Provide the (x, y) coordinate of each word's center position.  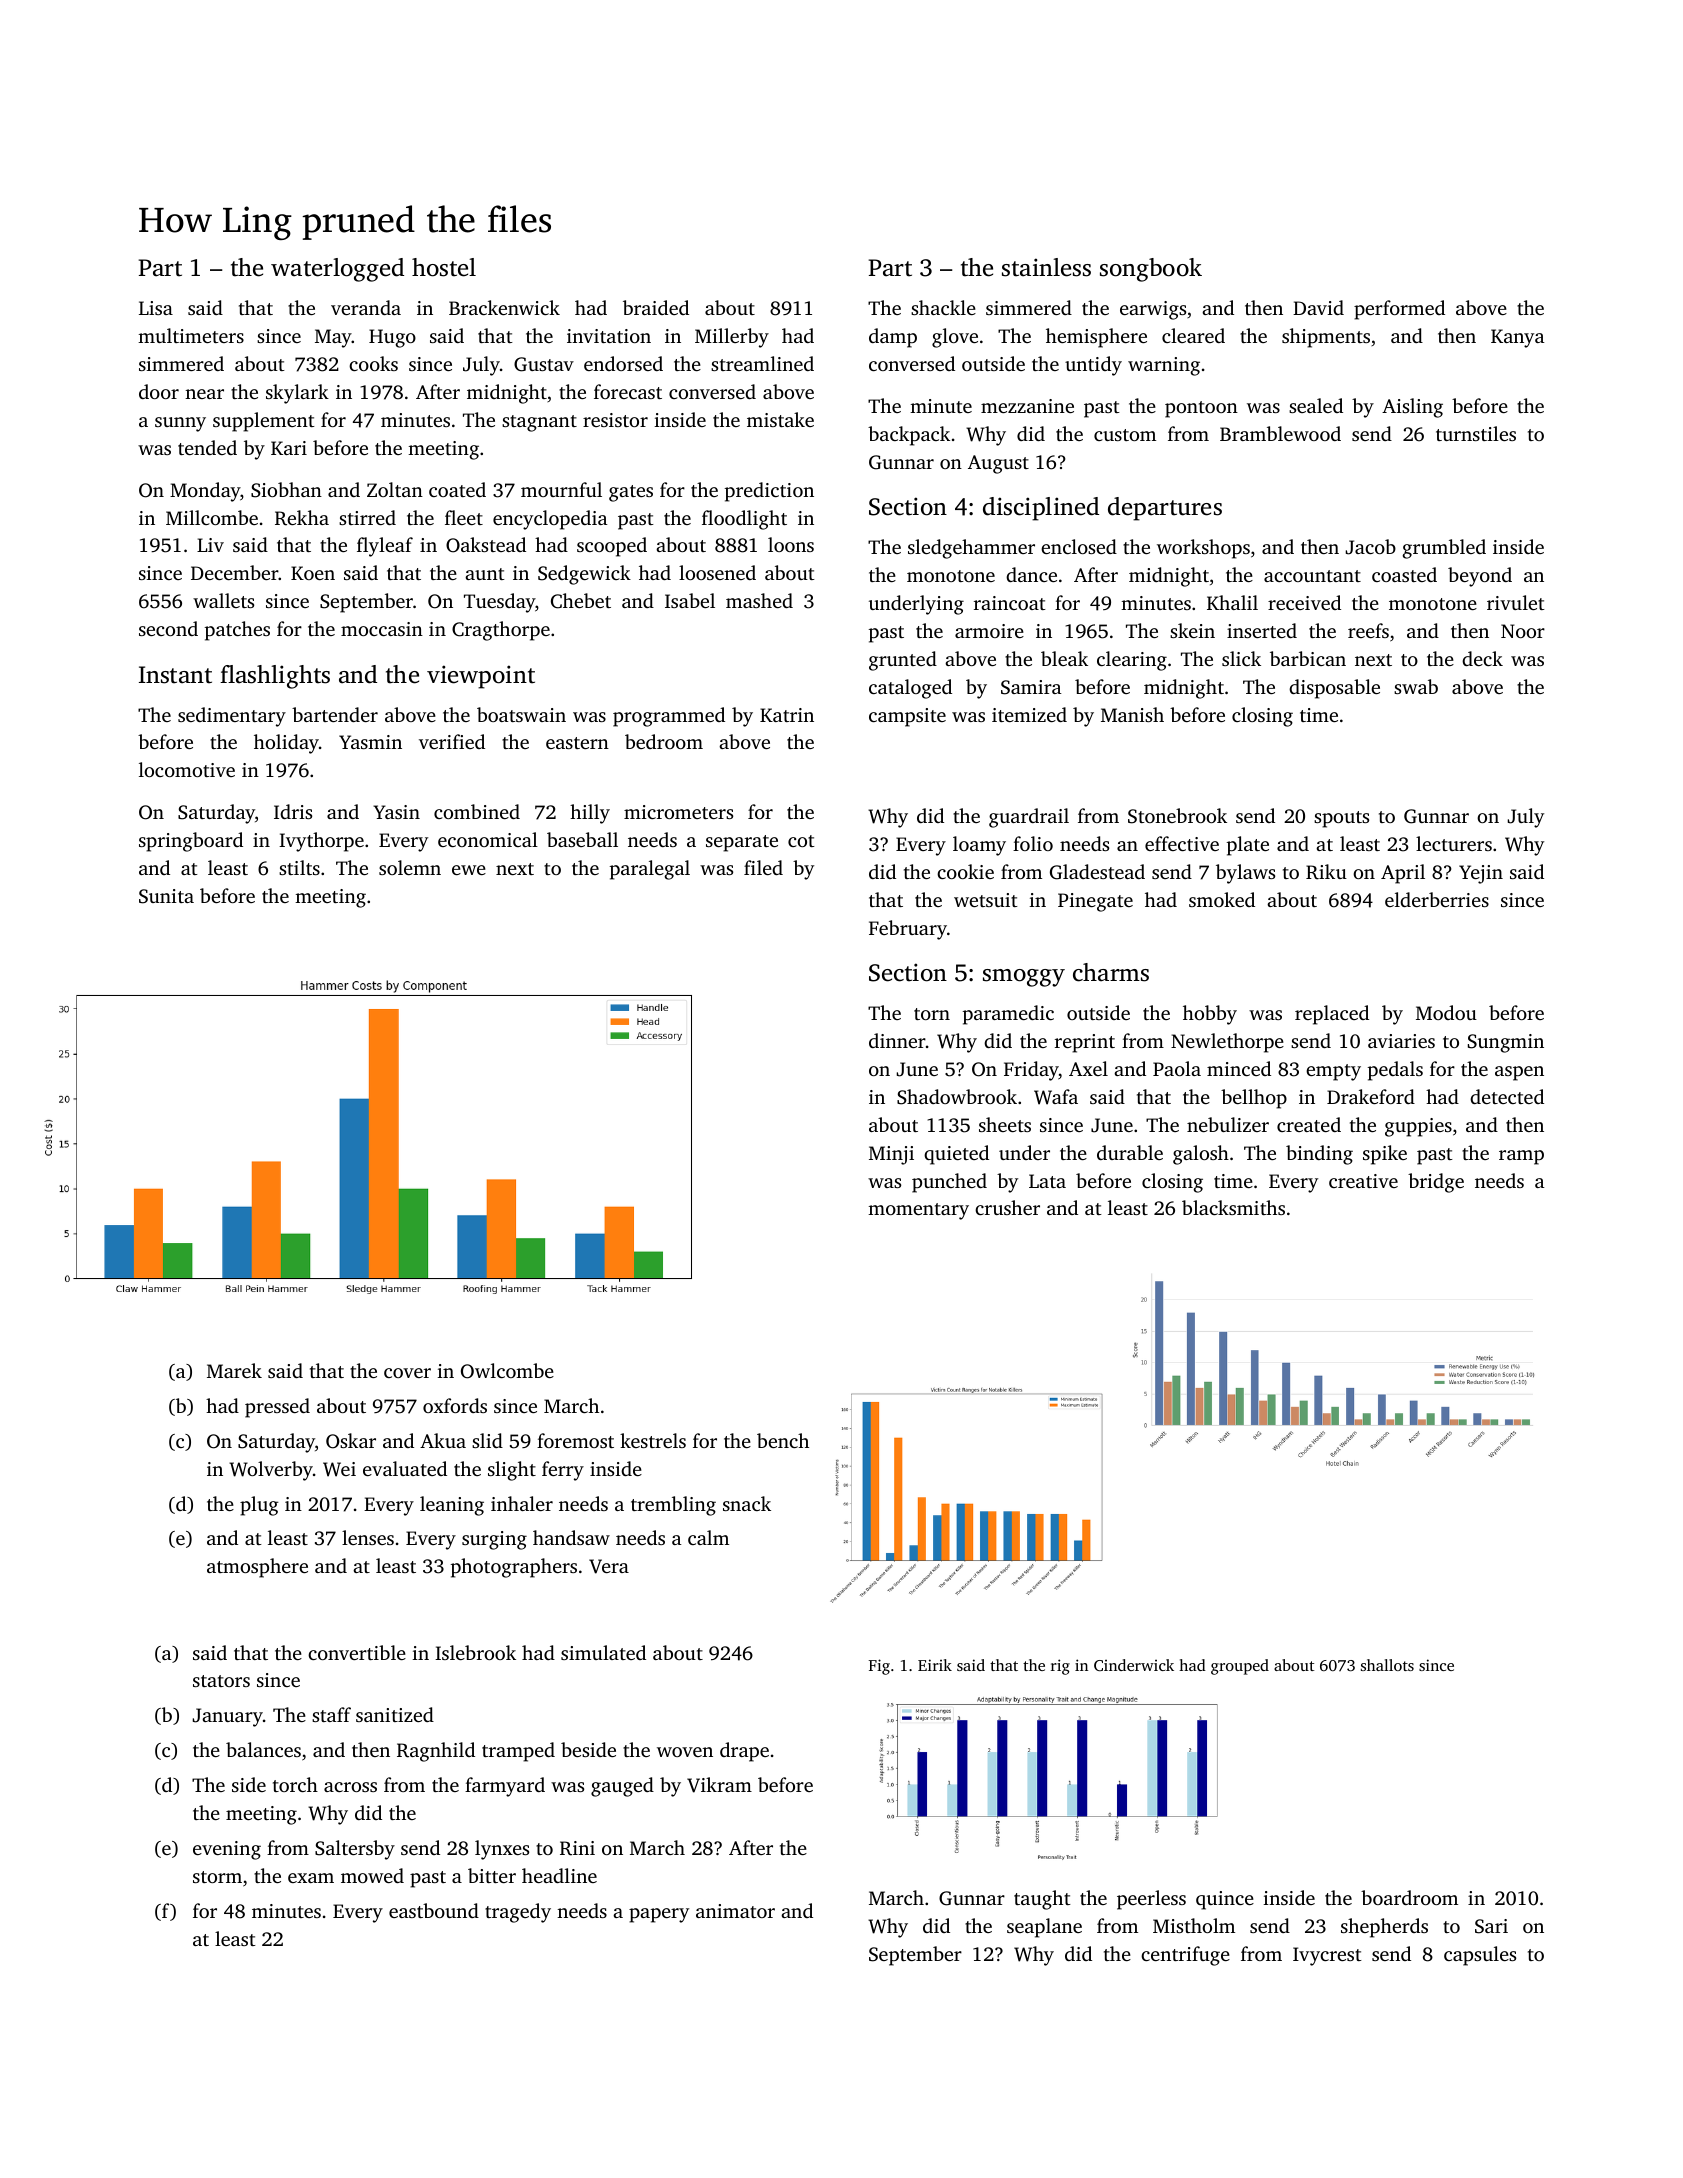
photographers (514, 1568)
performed (1399, 310)
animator (735, 1911)
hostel (444, 267)
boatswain (521, 714)
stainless (1046, 267)
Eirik (935, 1665)
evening (227, 1850)
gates (631, 493)
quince (1225, 1900)
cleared (1193, 335)
